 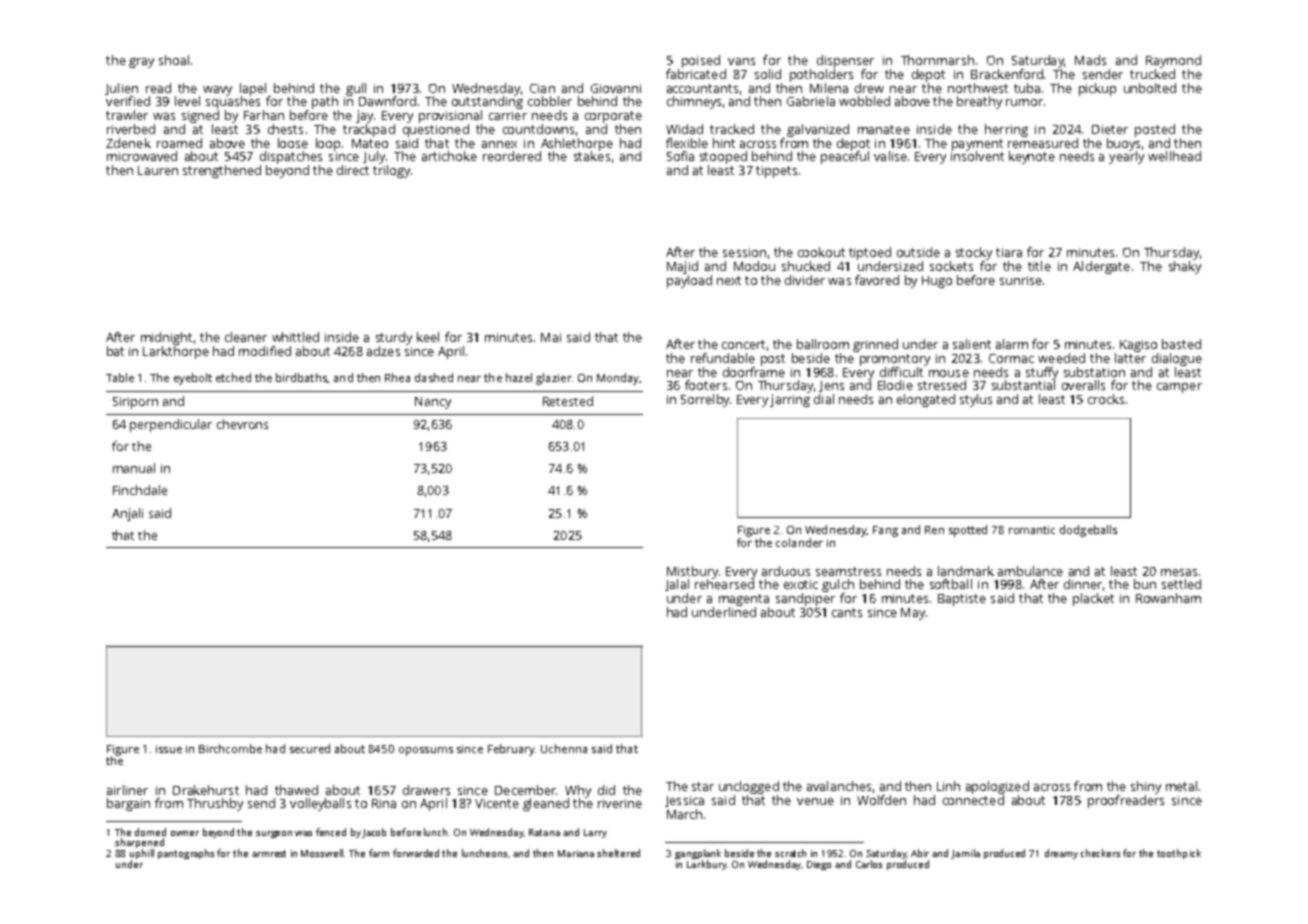 What do you see at coordinates (174, 60) in the image?
I see `shoal` at bounding box center [174, 60].
